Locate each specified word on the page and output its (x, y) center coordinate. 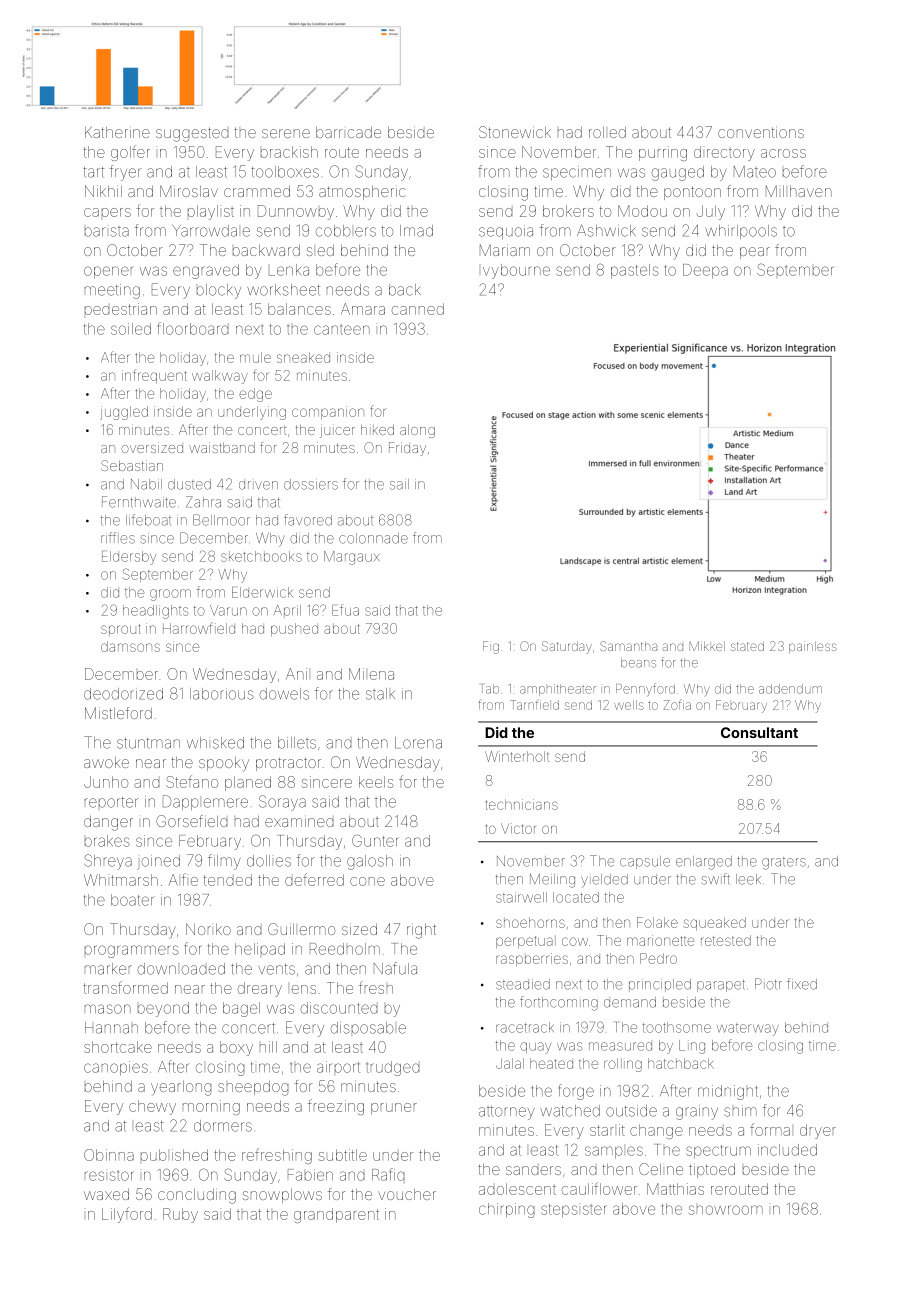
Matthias (675, 1189)
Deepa (705, 271)
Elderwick (262, 592)
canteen (342, 330)
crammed (257, 191)
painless (813, 647)
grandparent (336, 1215)
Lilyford (127, 1215)
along (417, 431)
